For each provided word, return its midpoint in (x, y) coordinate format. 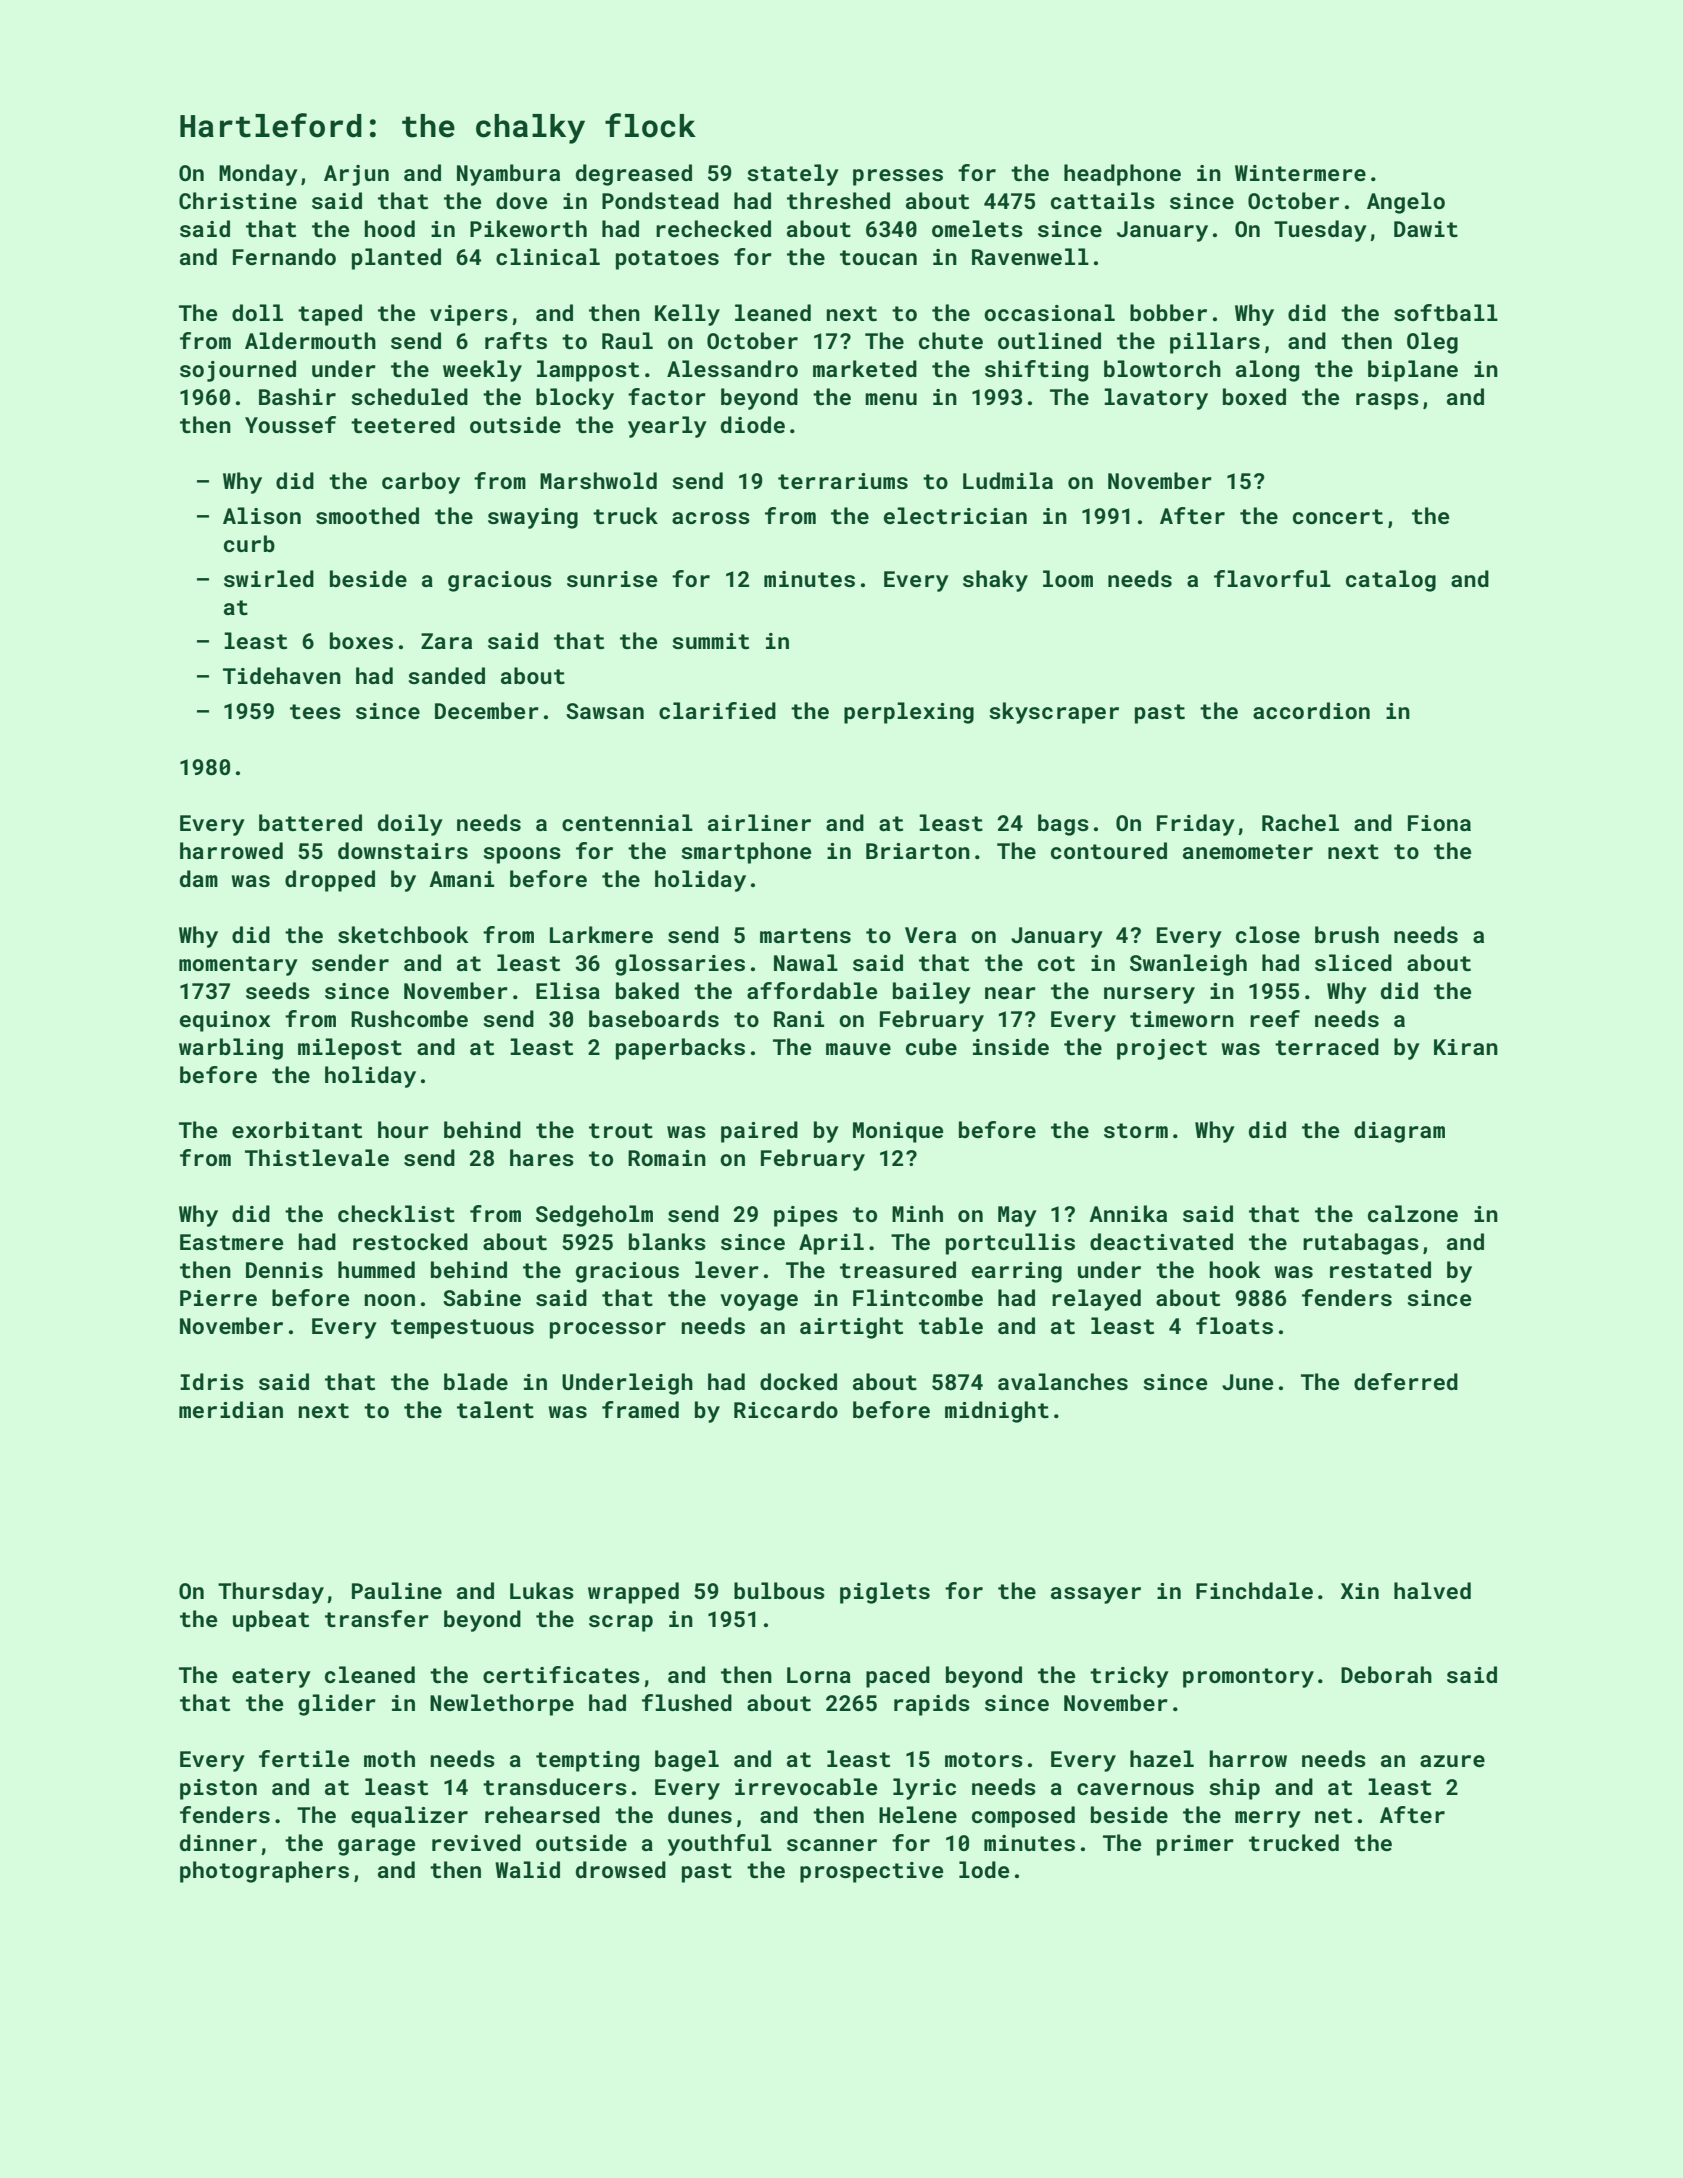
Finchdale (1254, 1590)
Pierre (218, 1298)
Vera (930, 935)
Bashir (297, 396)
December (487, 710)
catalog (1391, 581)
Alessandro (732, 368)
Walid (527, 1869)
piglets (885, 1593)
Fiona (1439, 823)
